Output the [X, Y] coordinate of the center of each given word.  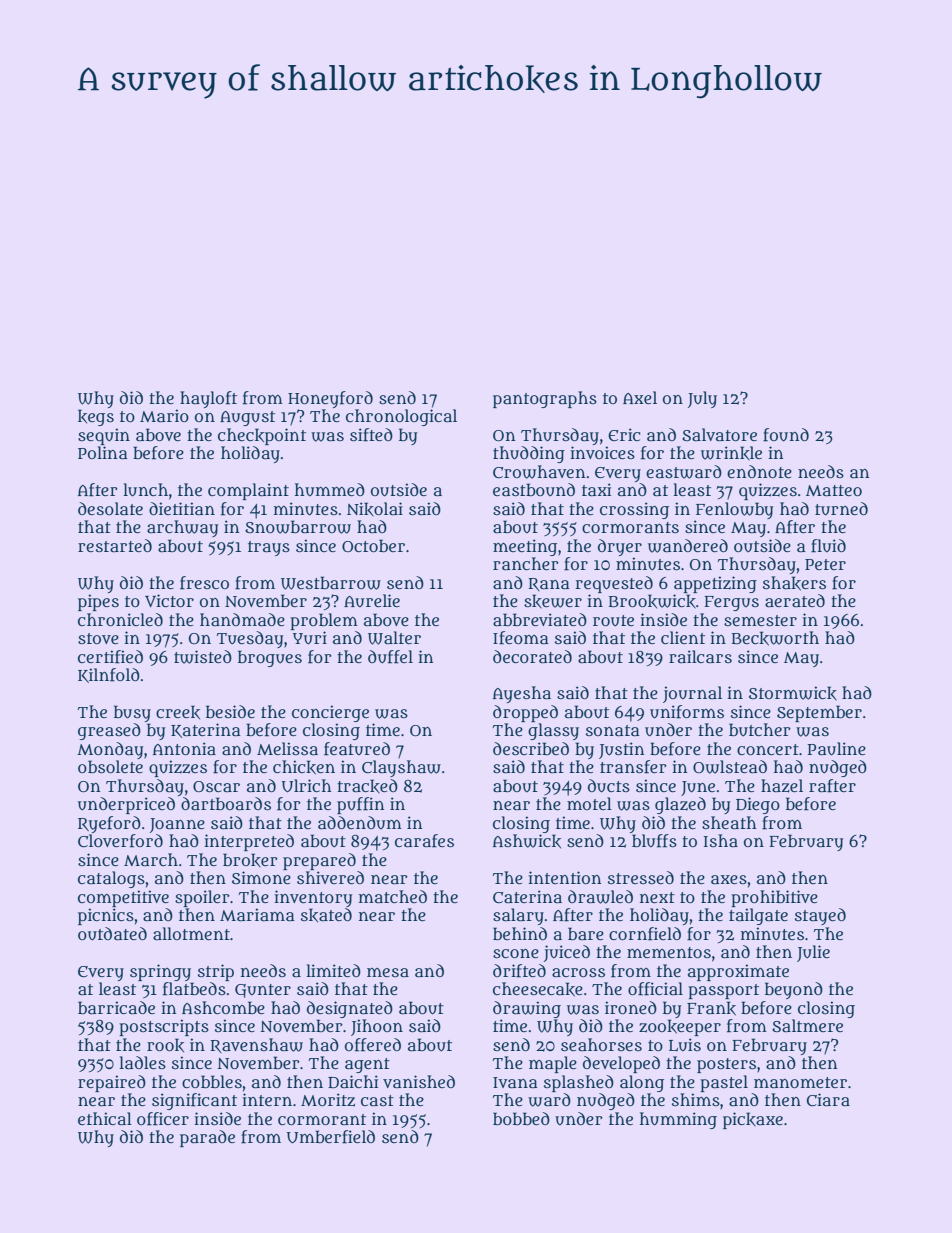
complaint [248, 491]
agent [367, 1065]
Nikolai [375, 509]
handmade [242, 620]
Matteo [834, 490]
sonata [613, 731]
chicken [304, 767]
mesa [388, 973]
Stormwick [793, 693]
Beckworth [775, 638]
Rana [549, 584]
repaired [112, 1083]
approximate [738, 972]
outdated [112, 934]
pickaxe [753, 1120]
